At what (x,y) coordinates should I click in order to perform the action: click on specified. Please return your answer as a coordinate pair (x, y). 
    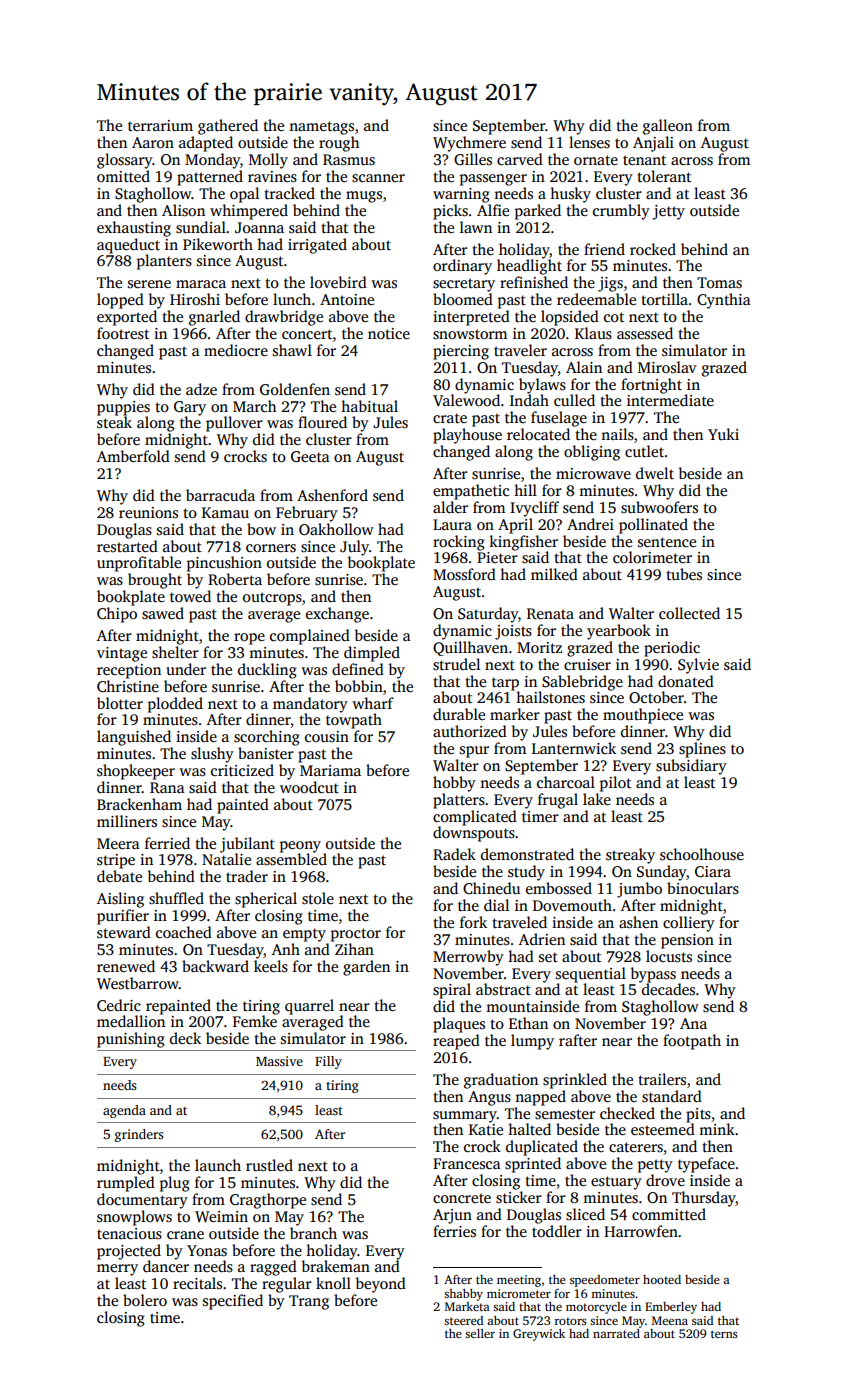
    Looking at the image, I should click on (233, 1302).
